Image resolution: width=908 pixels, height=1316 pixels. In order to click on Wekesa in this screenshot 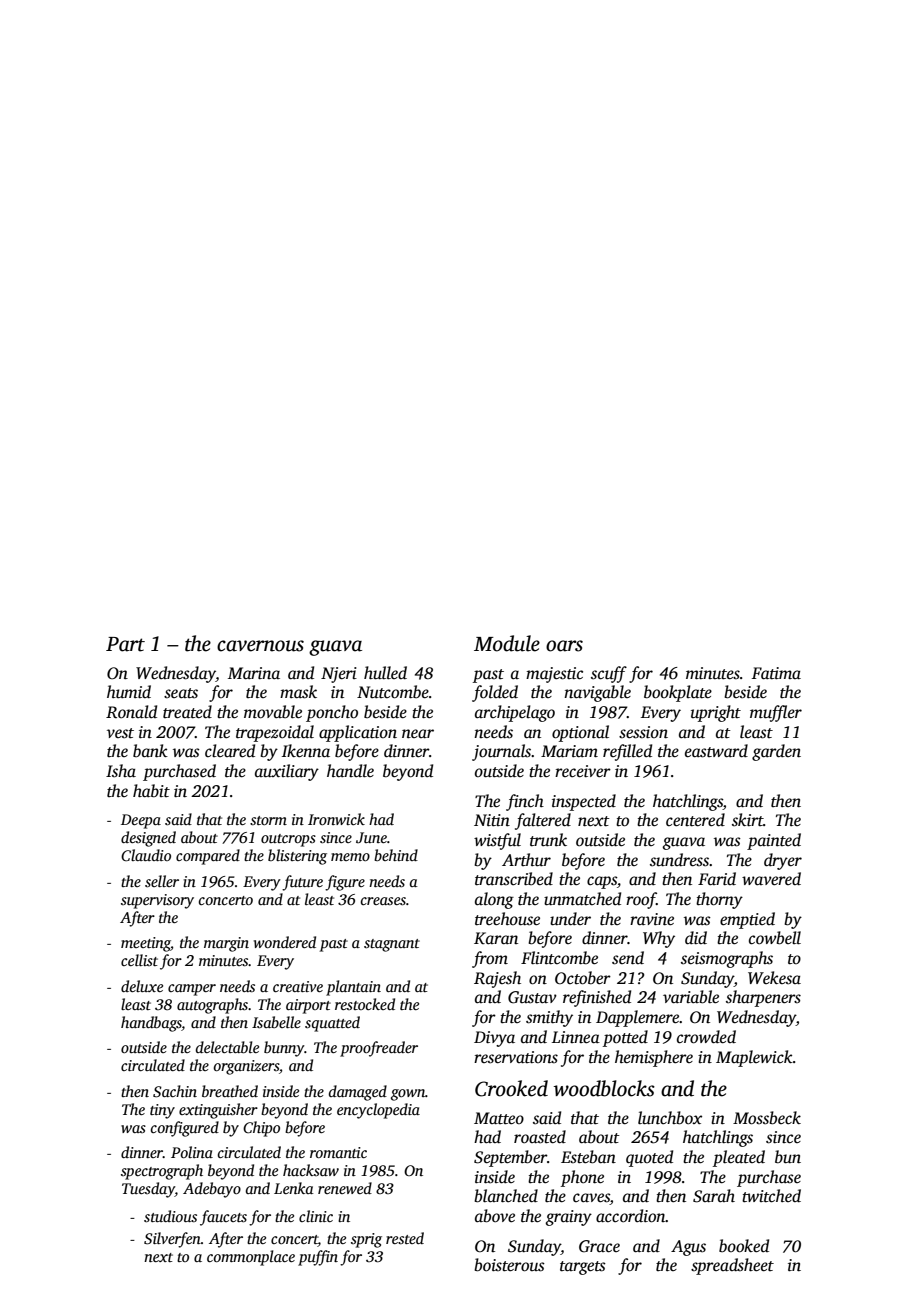, I will do `click(774, 978)`.
